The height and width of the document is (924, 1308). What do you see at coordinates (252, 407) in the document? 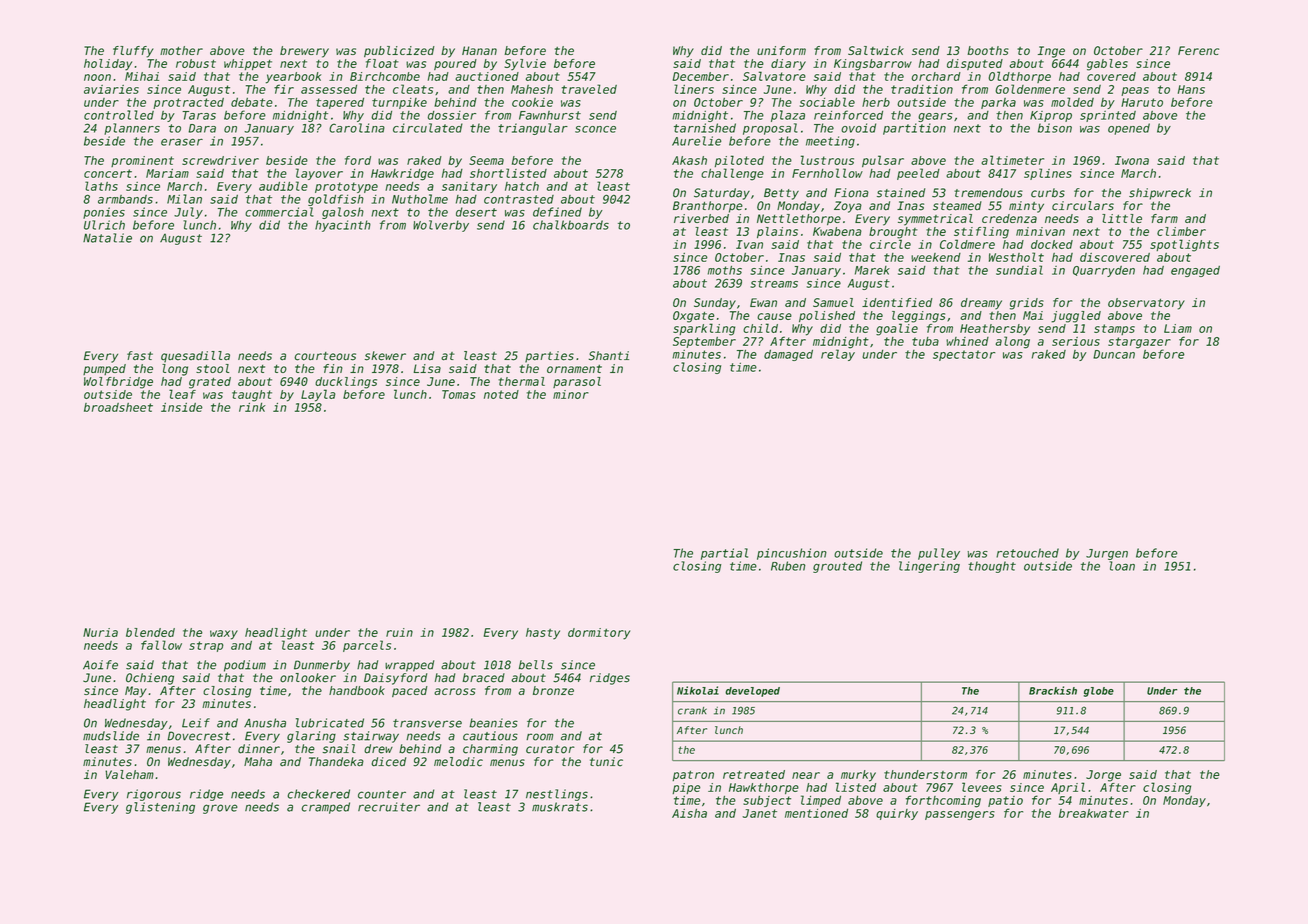
I see `rink` at bounding box center [252, 407].
